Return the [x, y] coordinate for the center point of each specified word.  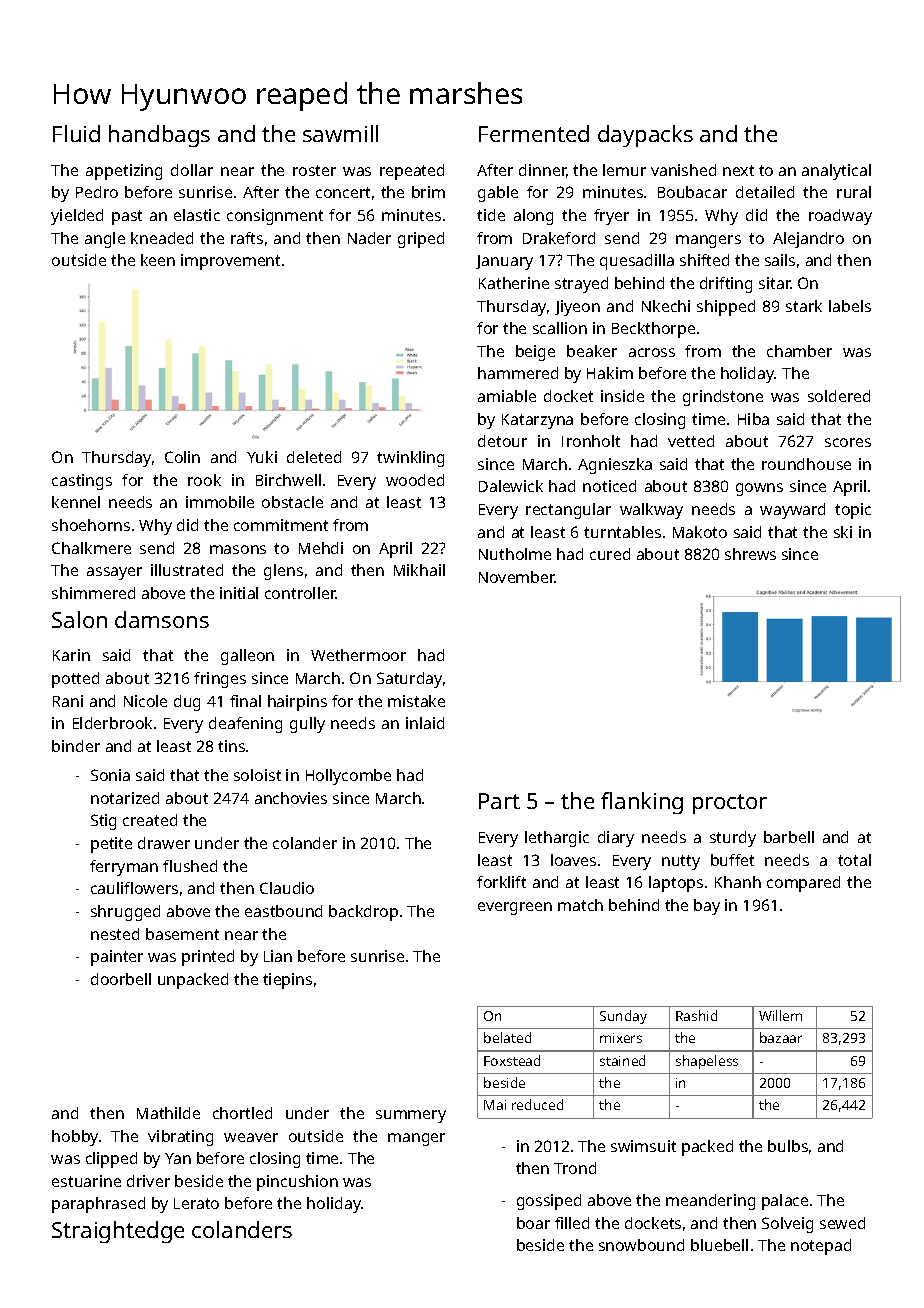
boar [533, 1223]
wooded [415, 480]
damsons [162, 619]
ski [843, 532]
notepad [821, 1247]
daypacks [645, 136]
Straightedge [118, 1232]
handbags [159, 136]
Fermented [534, 133]
